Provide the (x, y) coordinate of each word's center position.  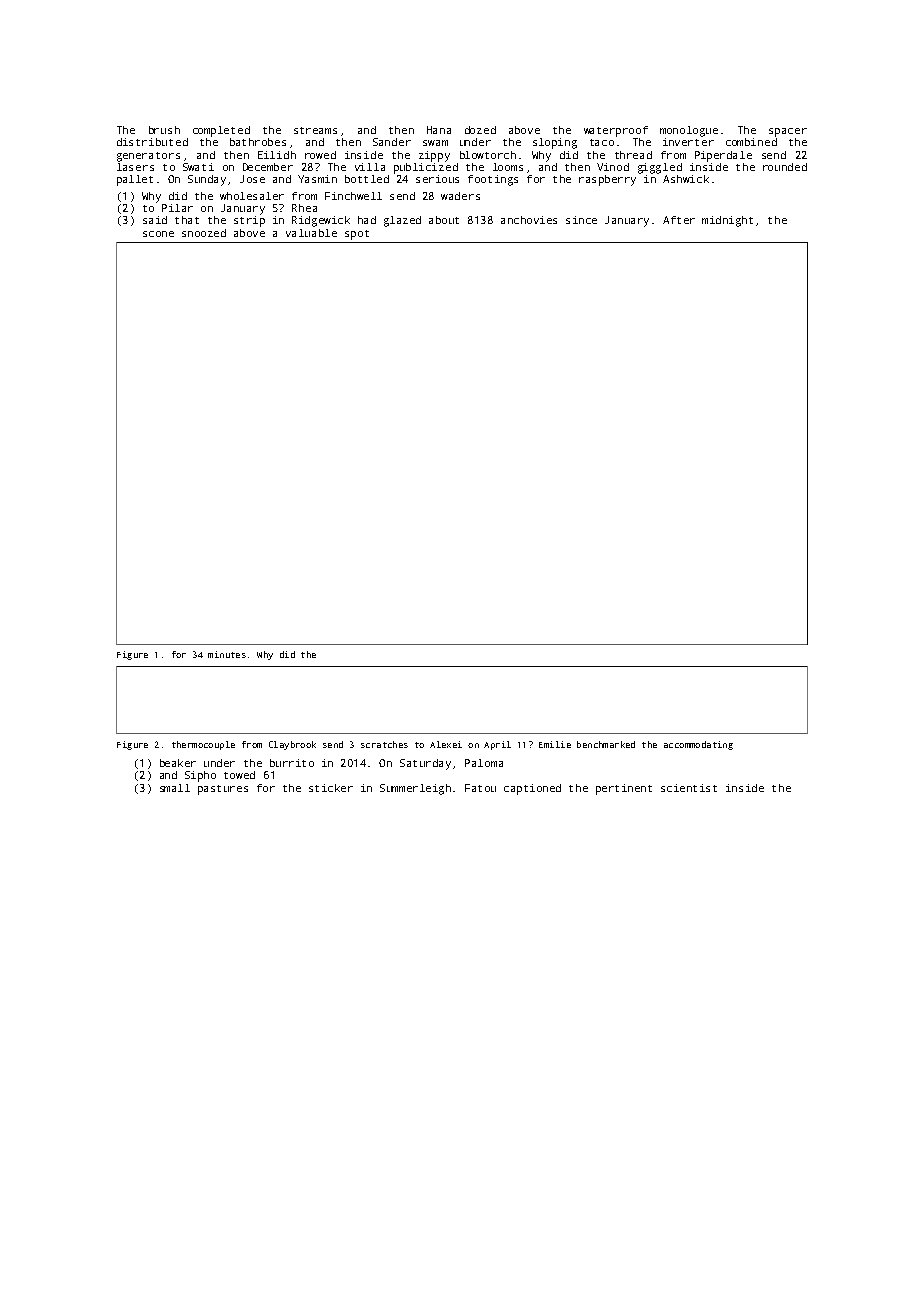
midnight (727, 221)
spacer (788, 132)
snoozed (204, 233)
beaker (178, 763)
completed (221, 131)
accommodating (698, 745)
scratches (384, 744)
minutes (227, 654)
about (444, 220)
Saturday (425, 764)
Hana (439, 130)
